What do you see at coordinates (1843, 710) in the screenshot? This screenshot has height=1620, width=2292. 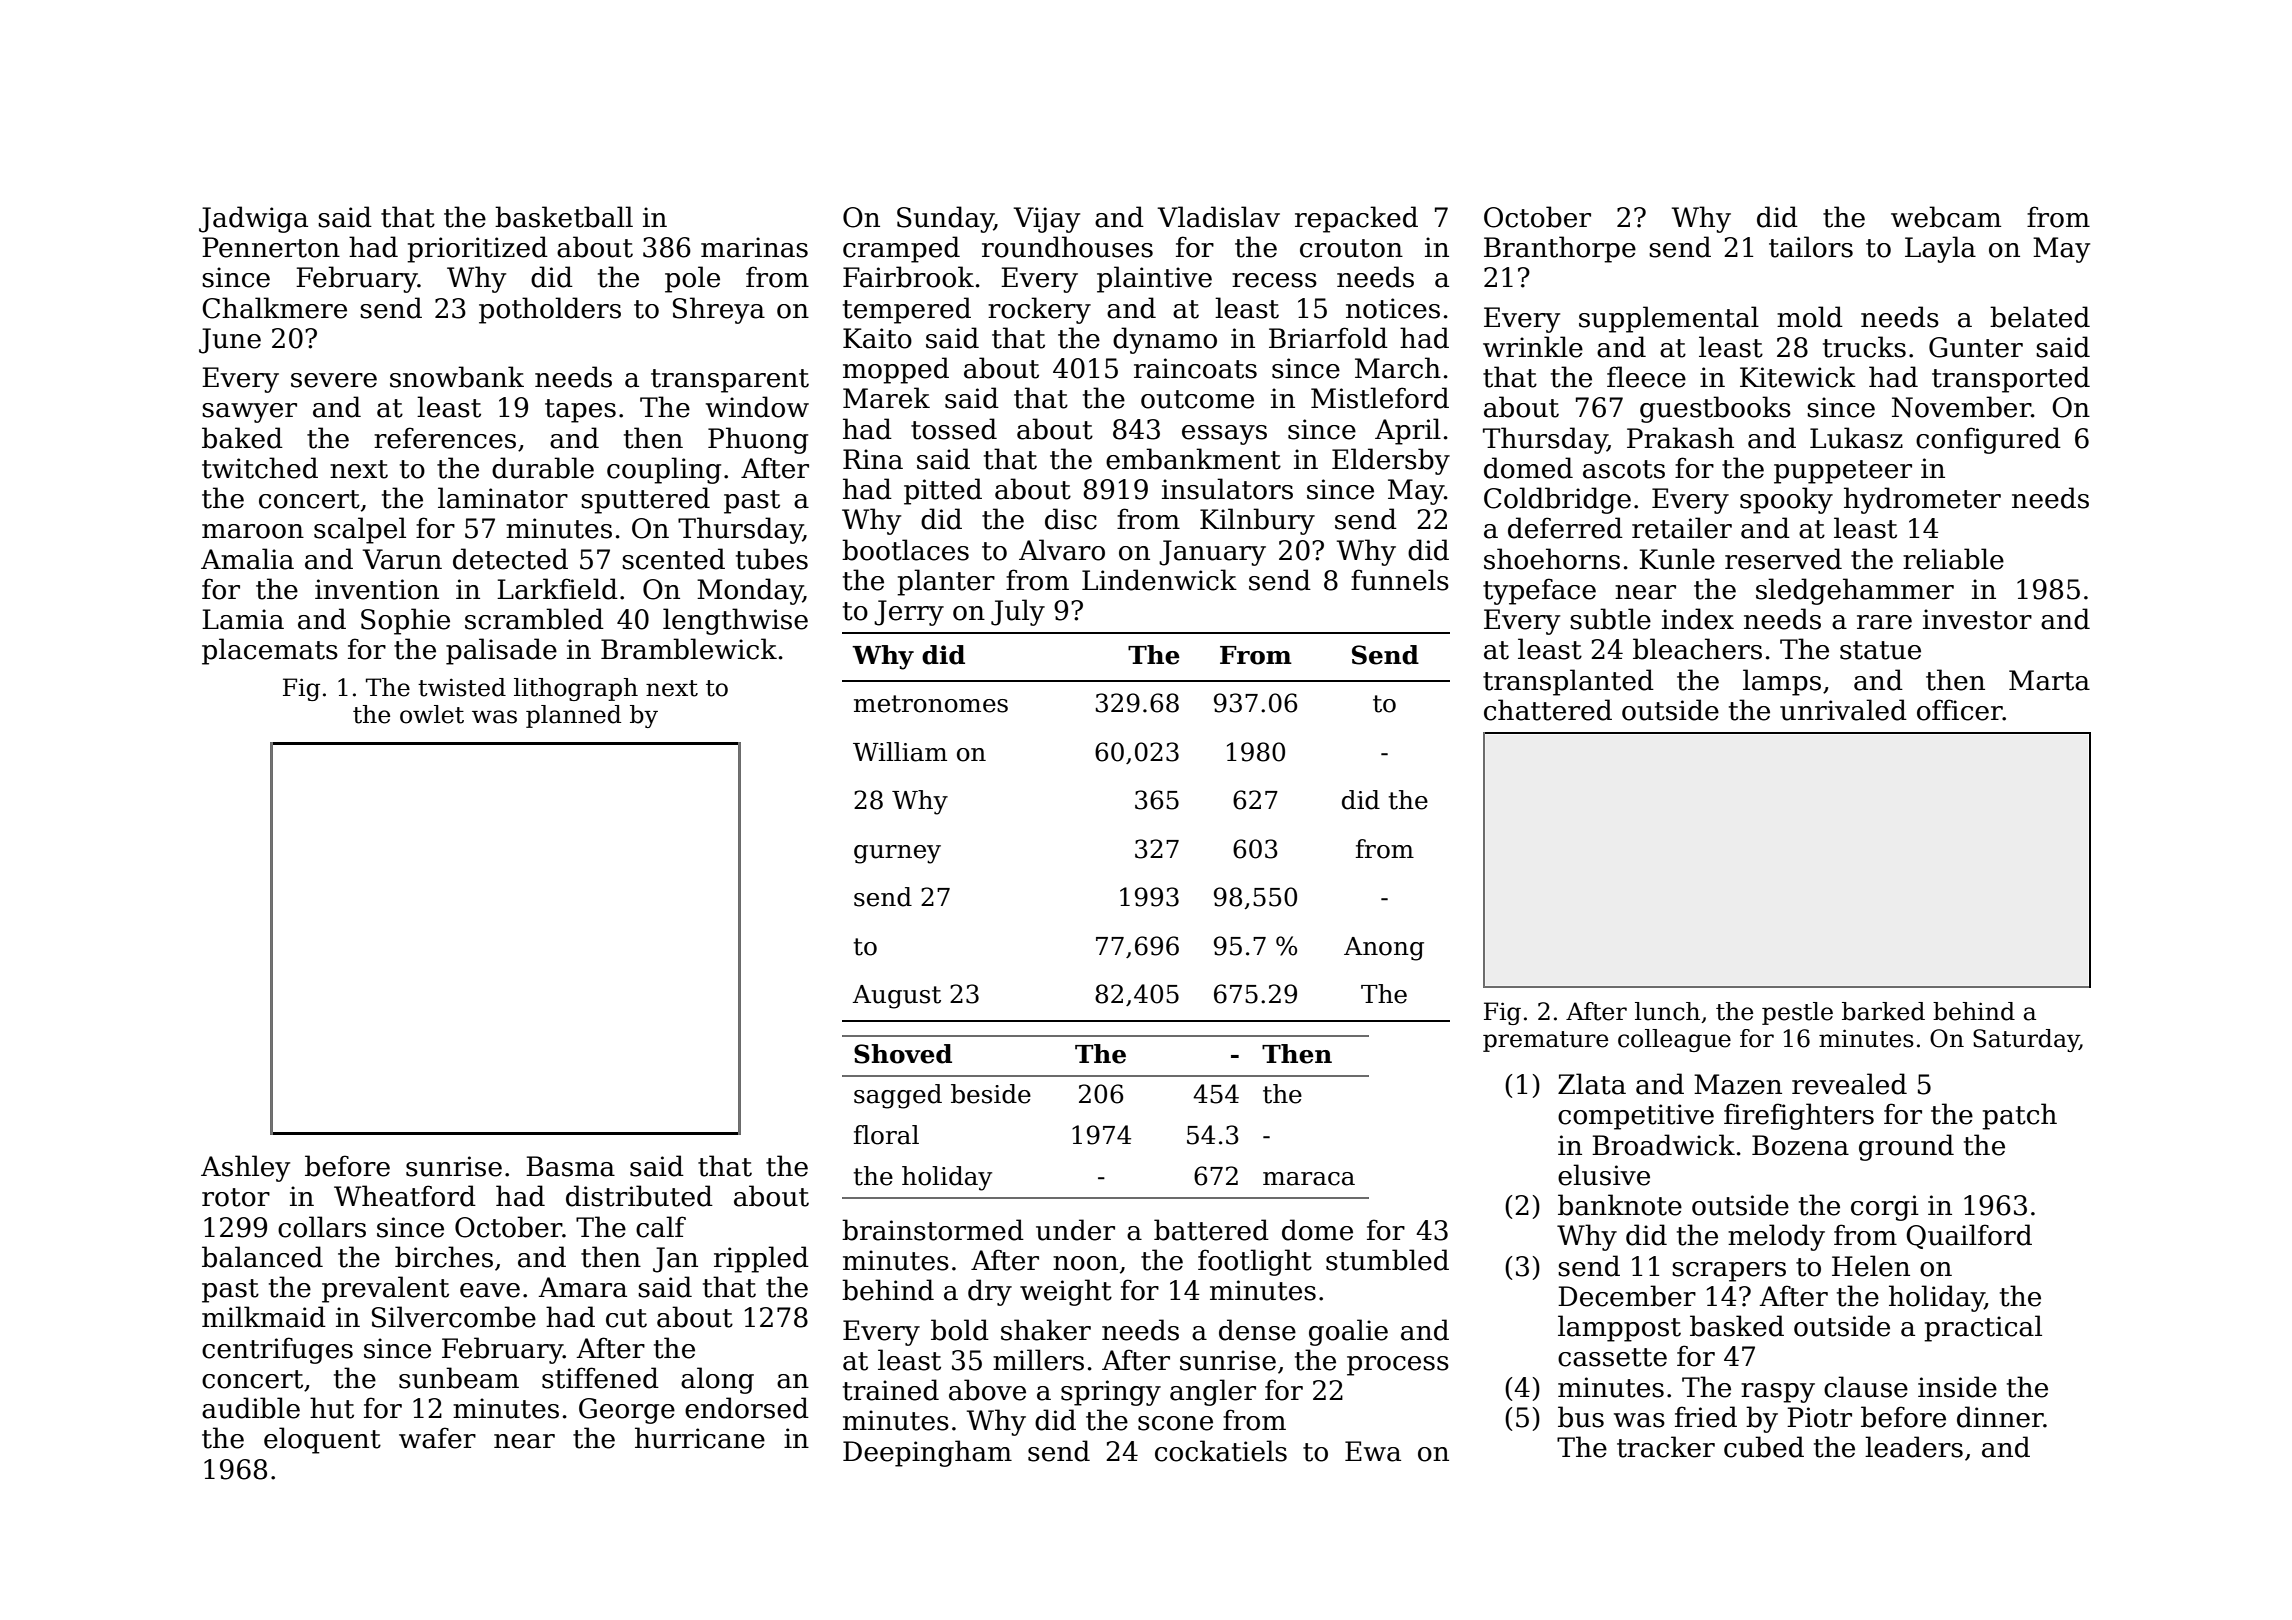 I see `unrivaled` at bounding box center [1843, 710].
